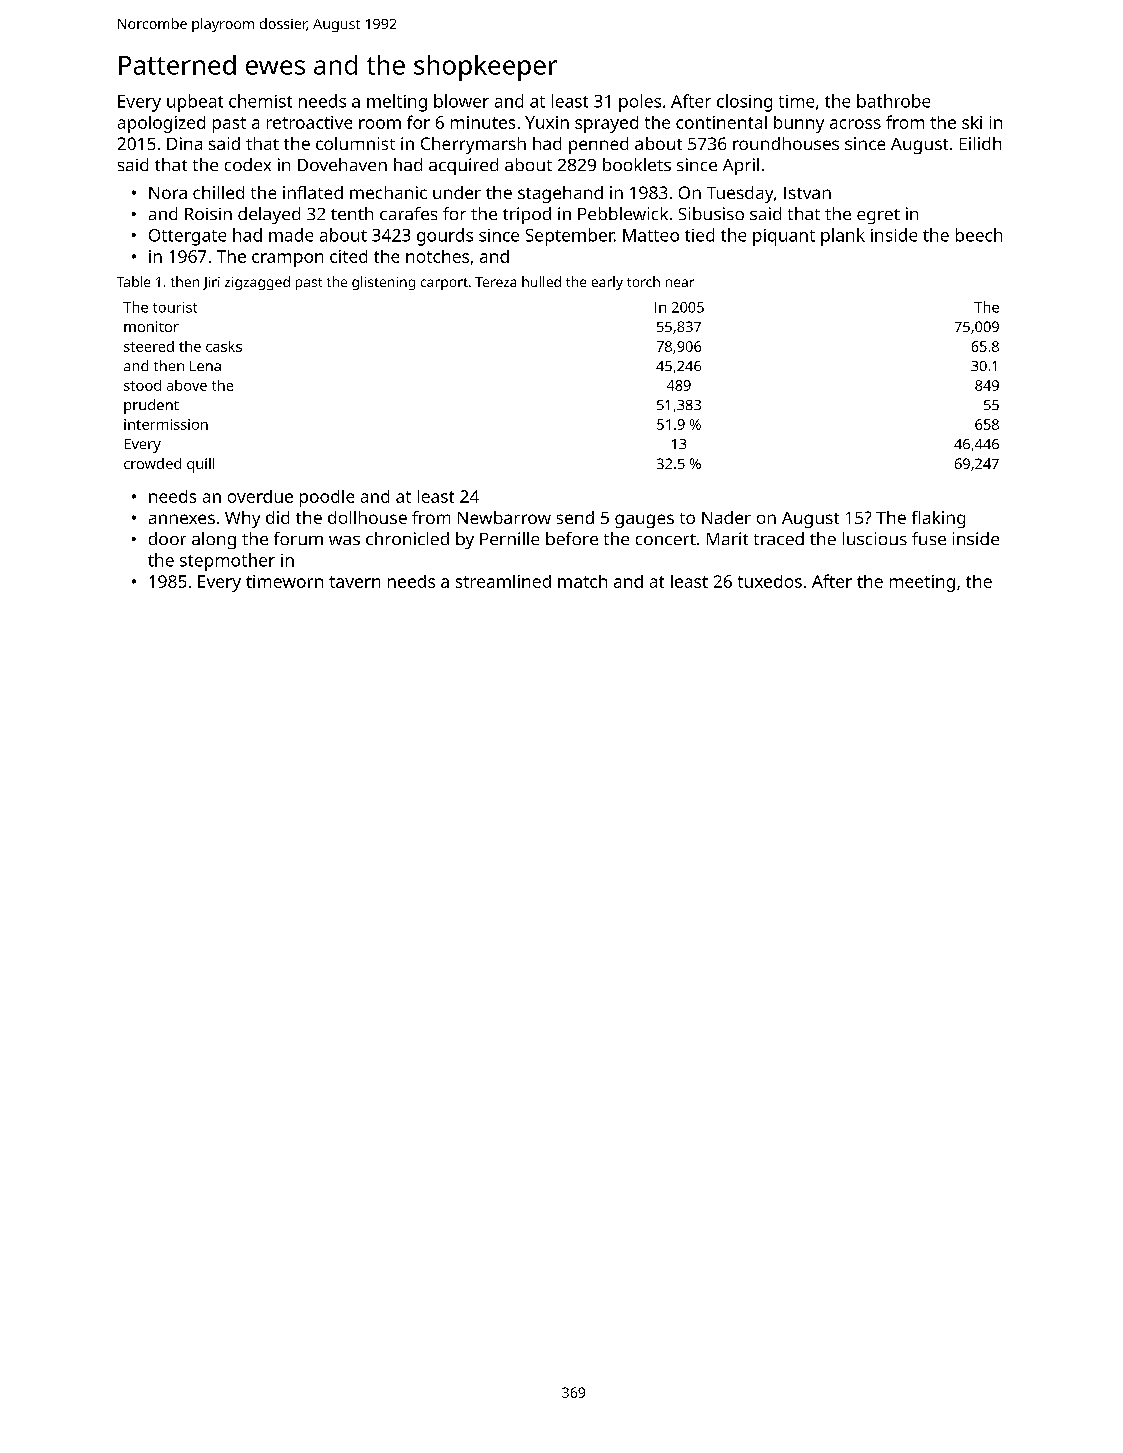 This screenshot has height=1453, width=1123. Describe the element at coordinates (680, 283) in the screenshot. I see `near` at that location.
